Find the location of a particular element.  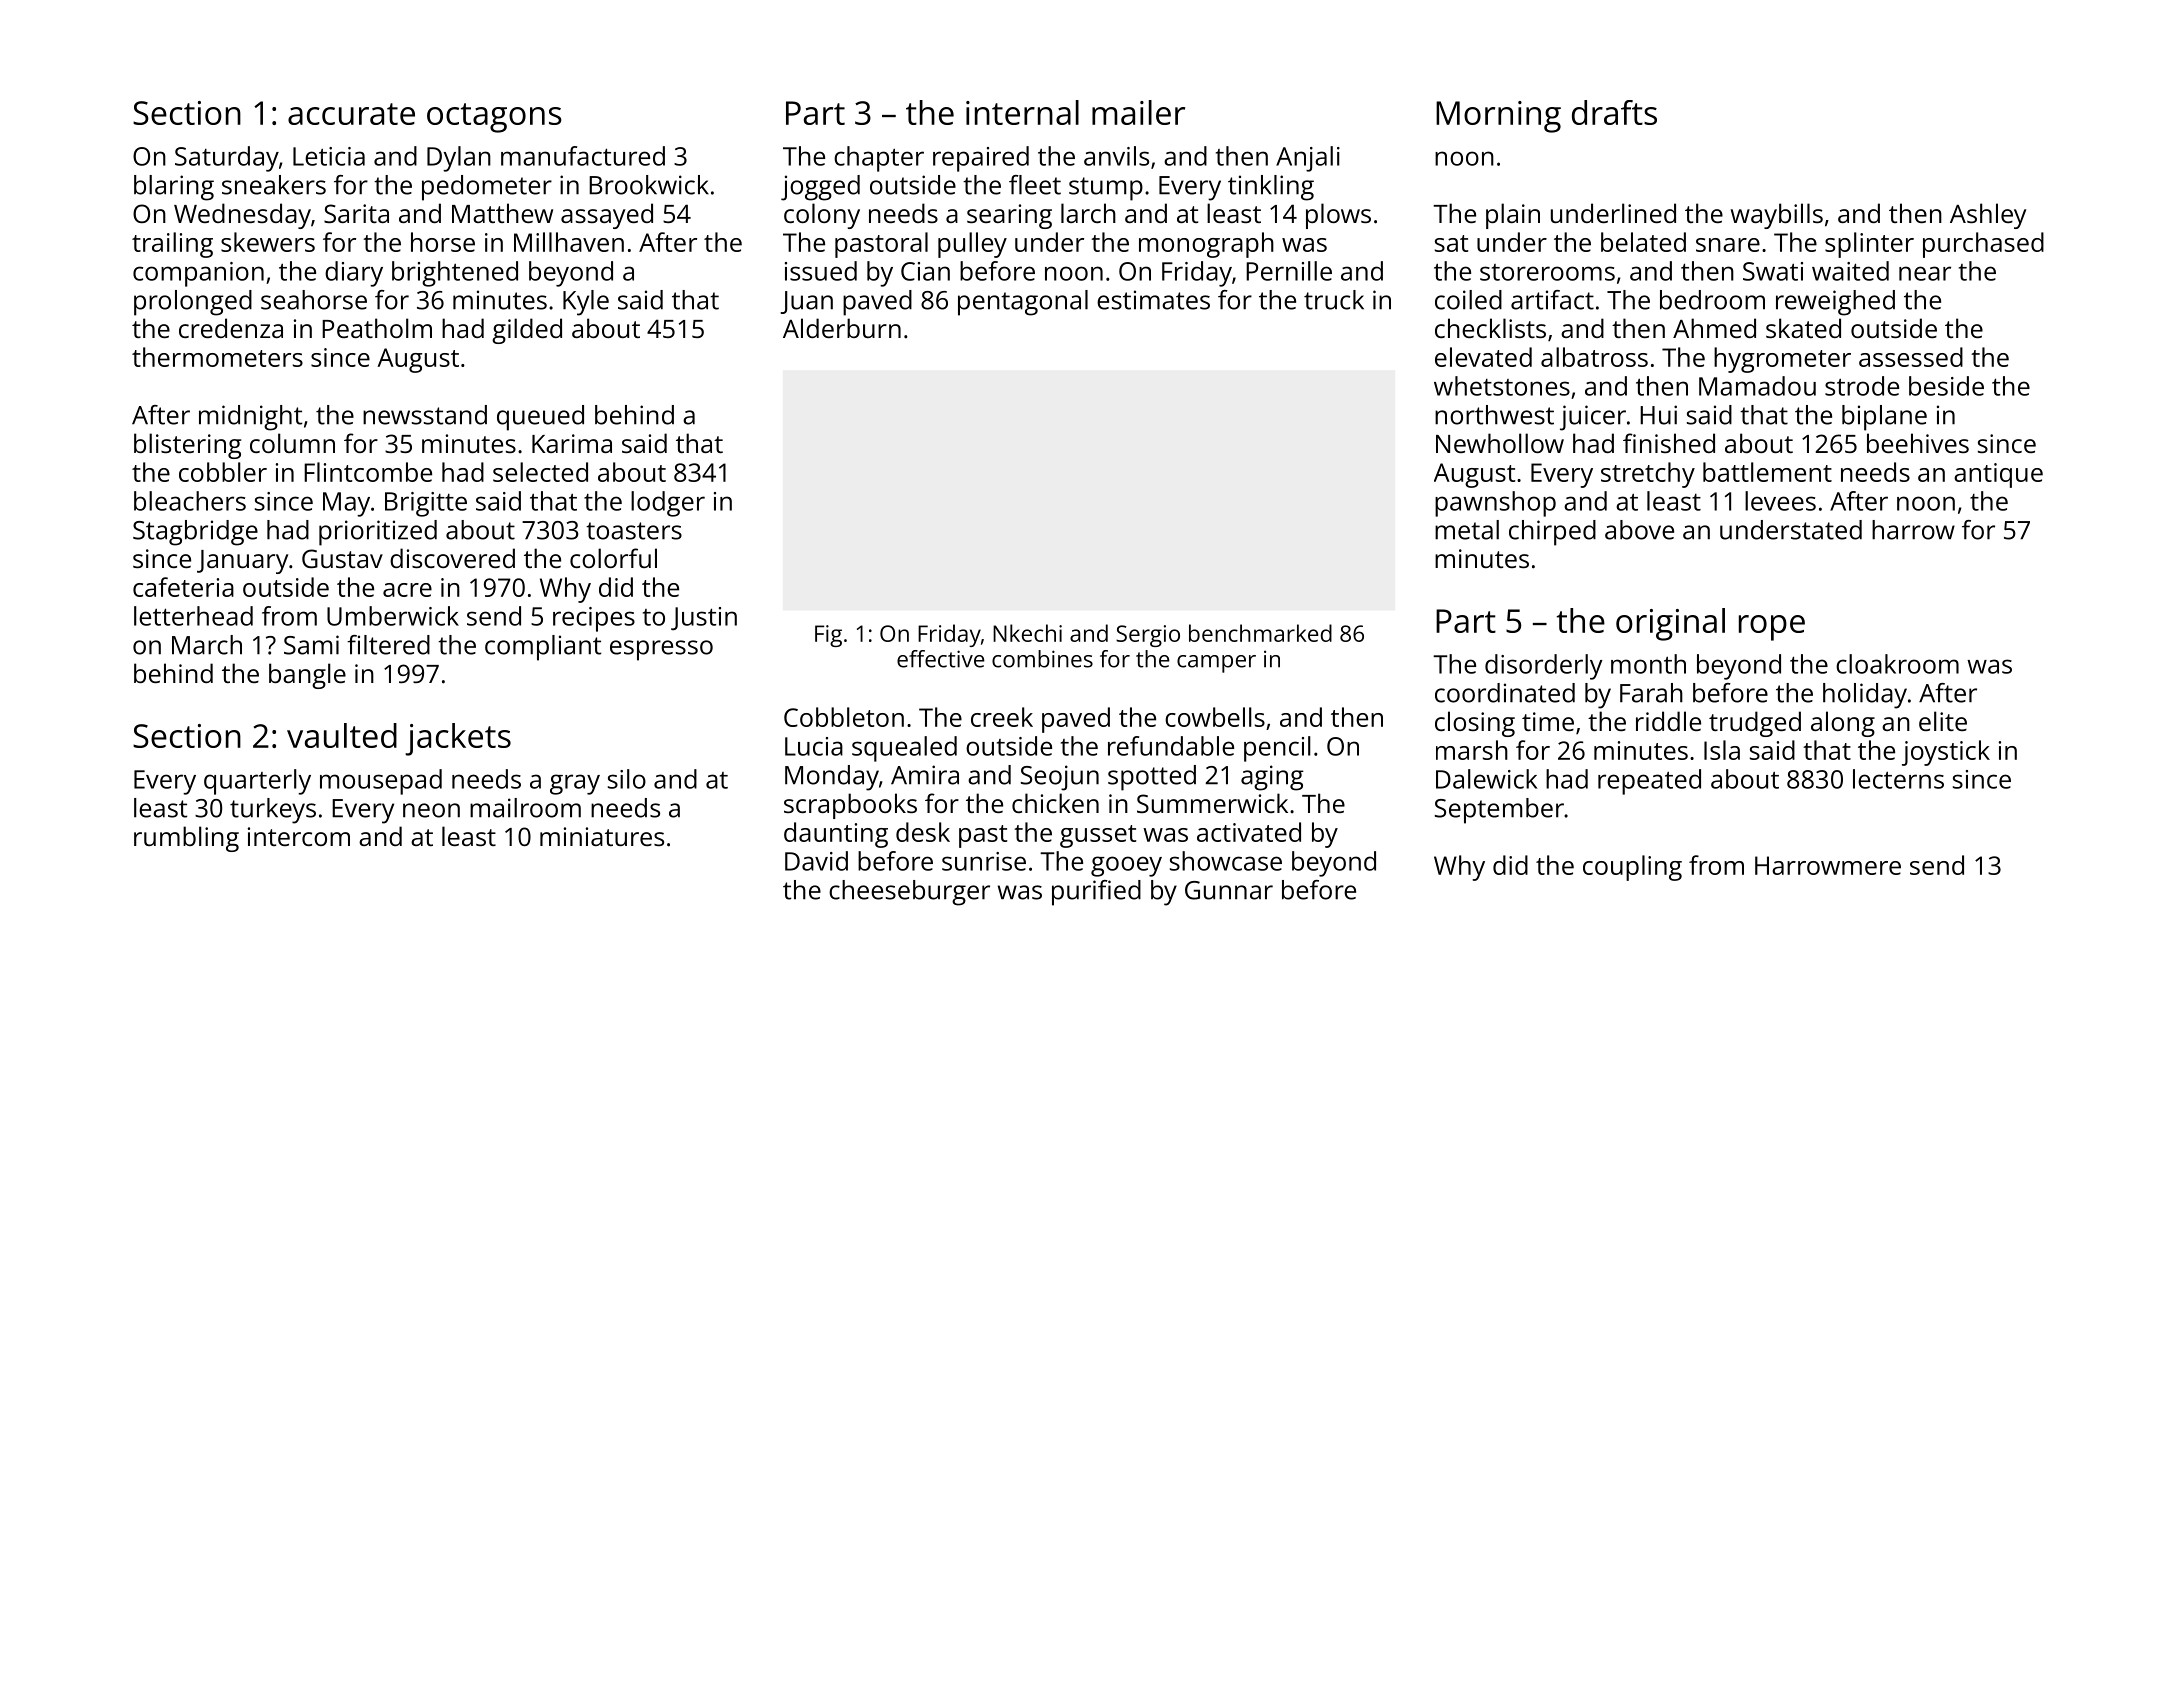

Ashley is located at coordinates (1988, 216).
